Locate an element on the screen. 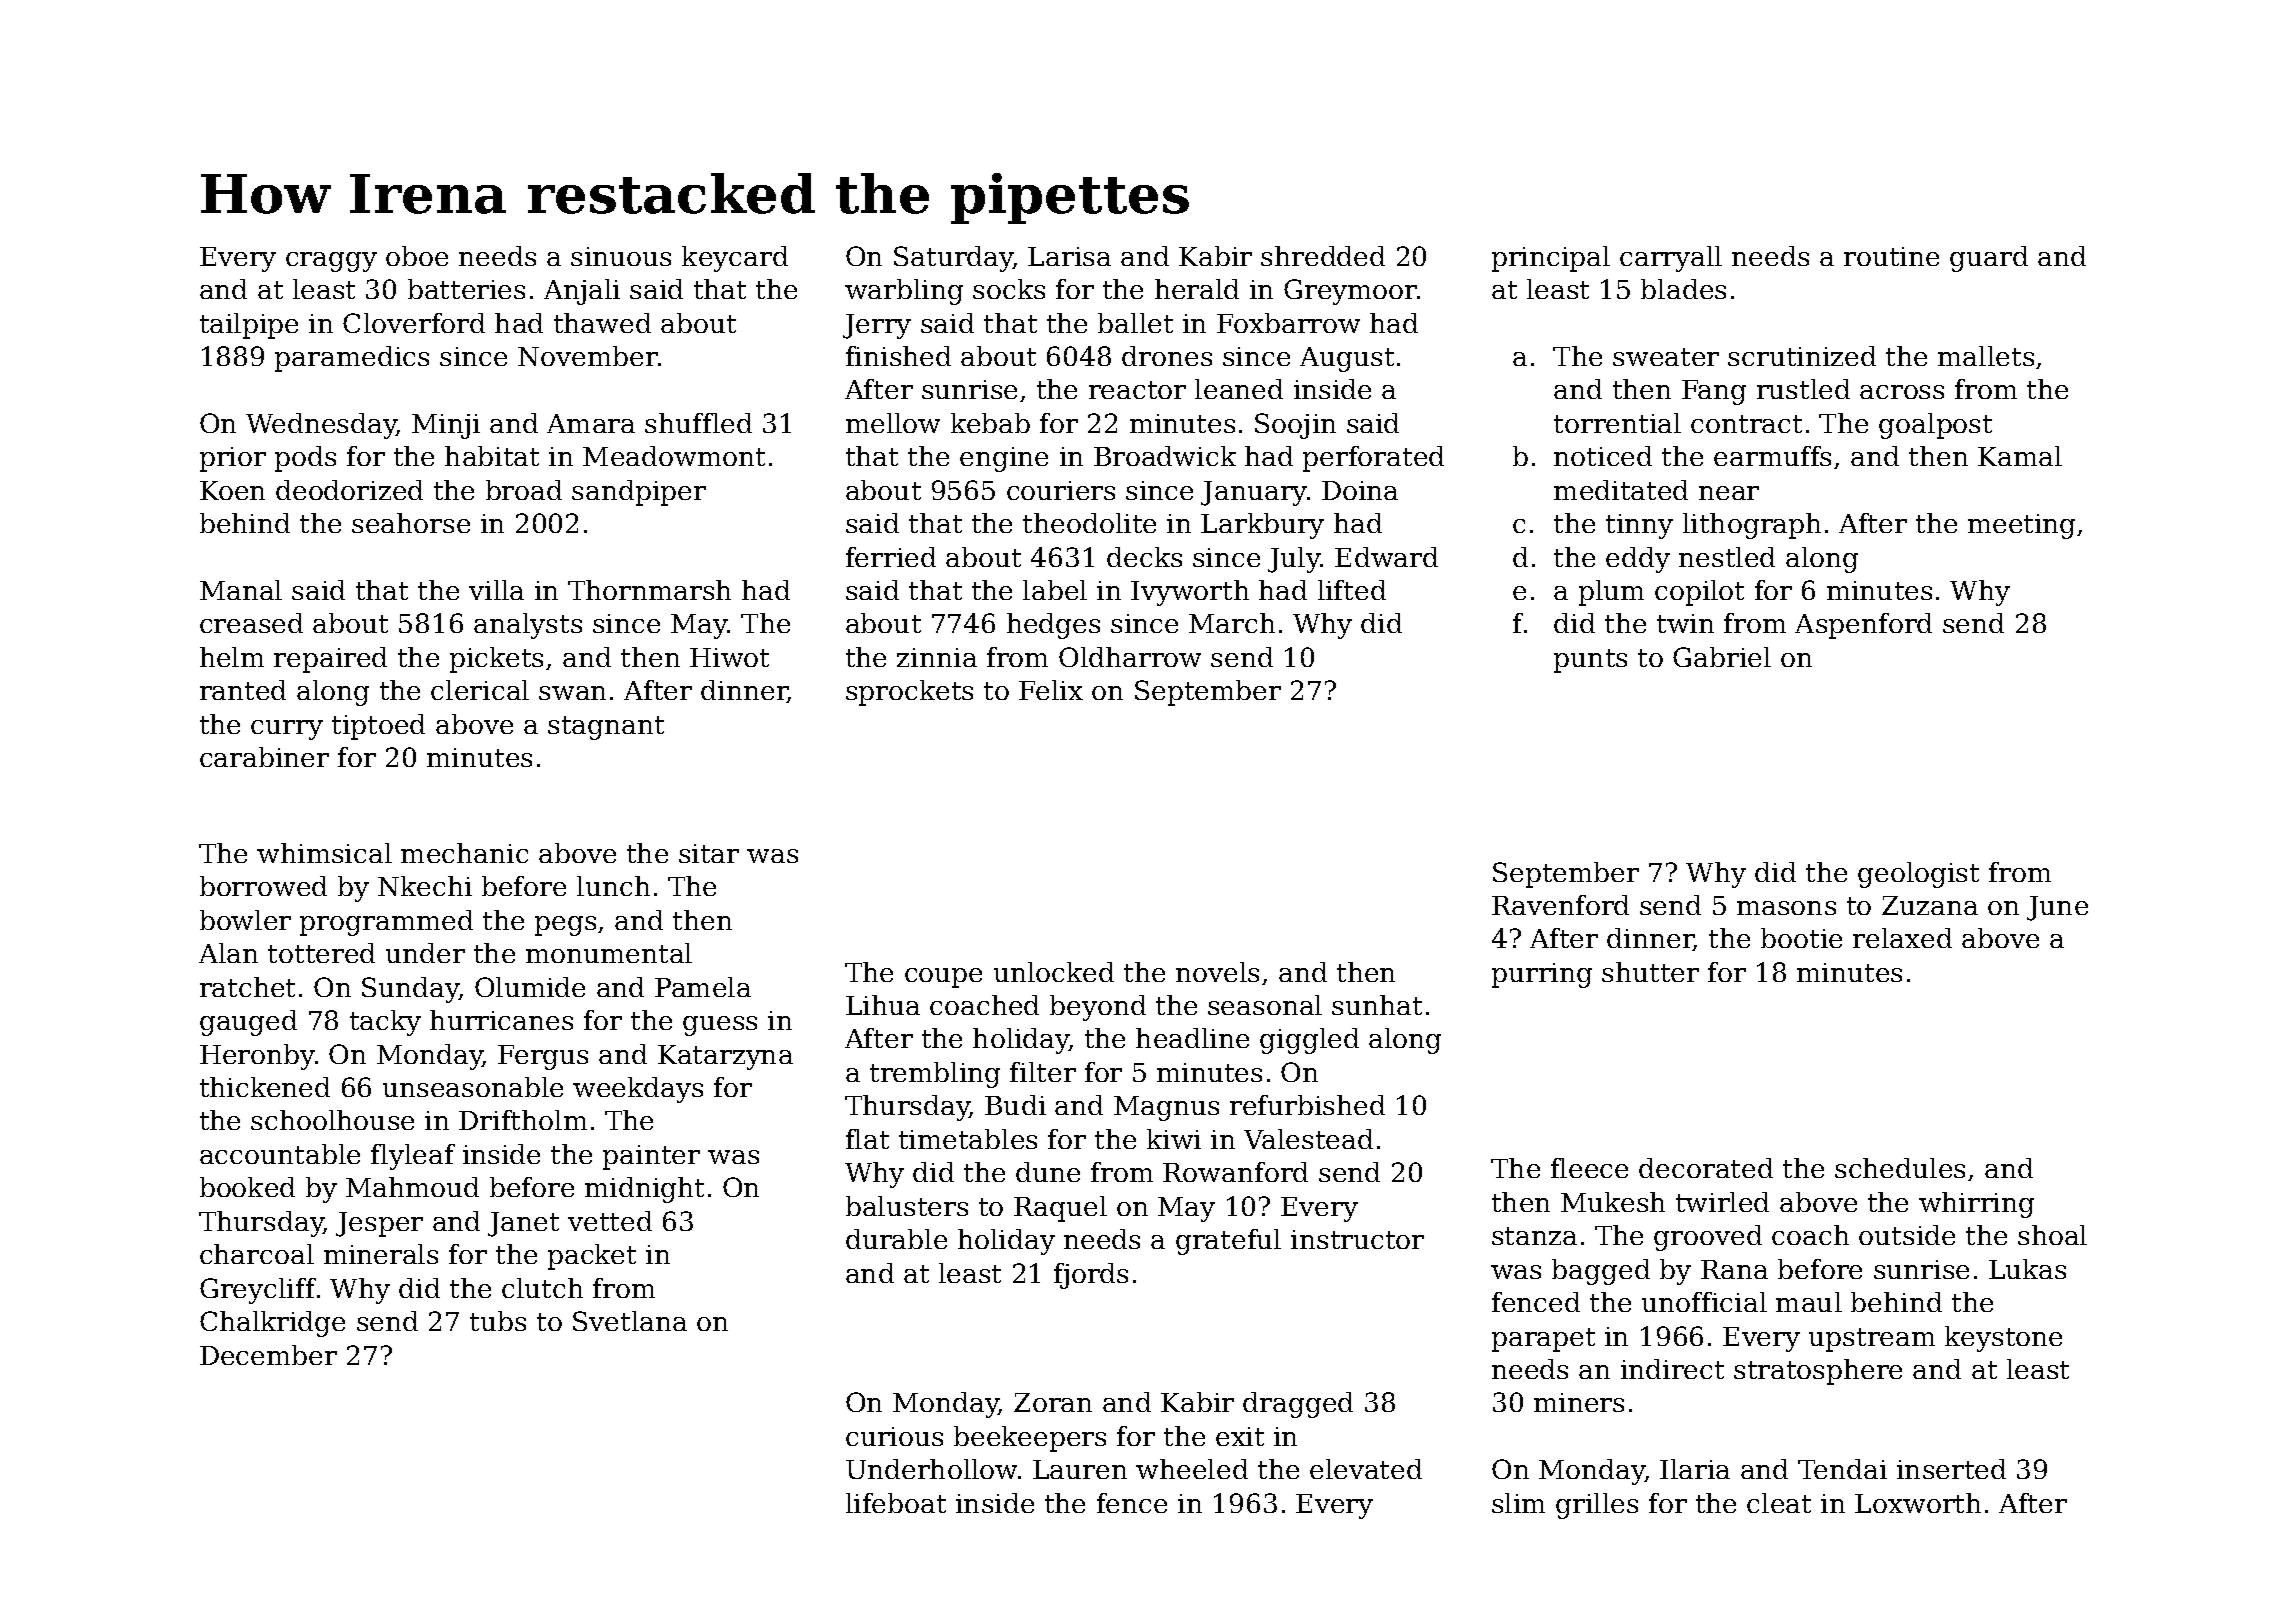 This screenshot has height=1620, width=2292. mallets is located at coordinates (1986, 356).
